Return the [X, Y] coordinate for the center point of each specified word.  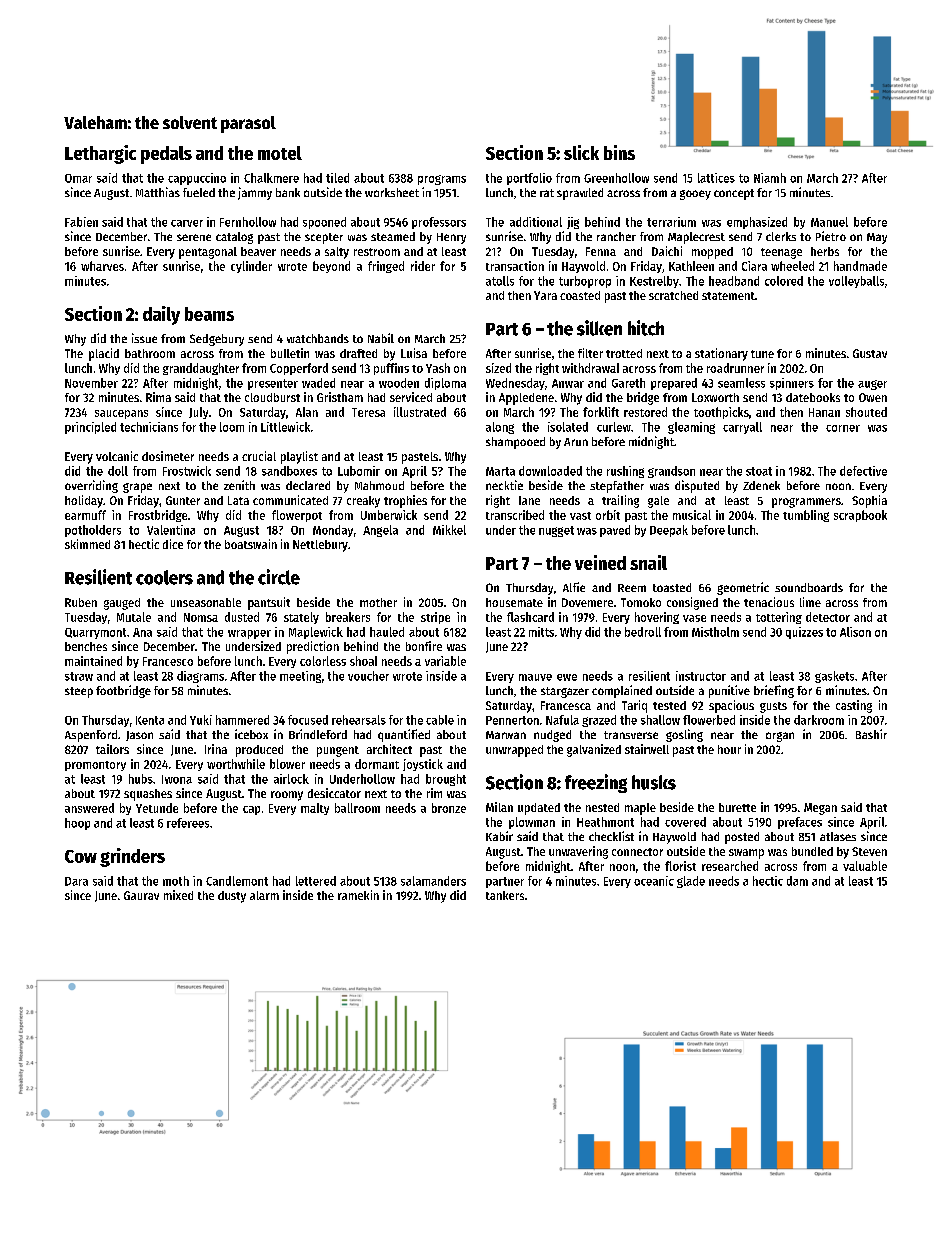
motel [280, 153]
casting [854, 706]
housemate [514, 602]
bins [619, 152]
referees [188, 823]
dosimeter [168, 456]
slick [581, 152]
